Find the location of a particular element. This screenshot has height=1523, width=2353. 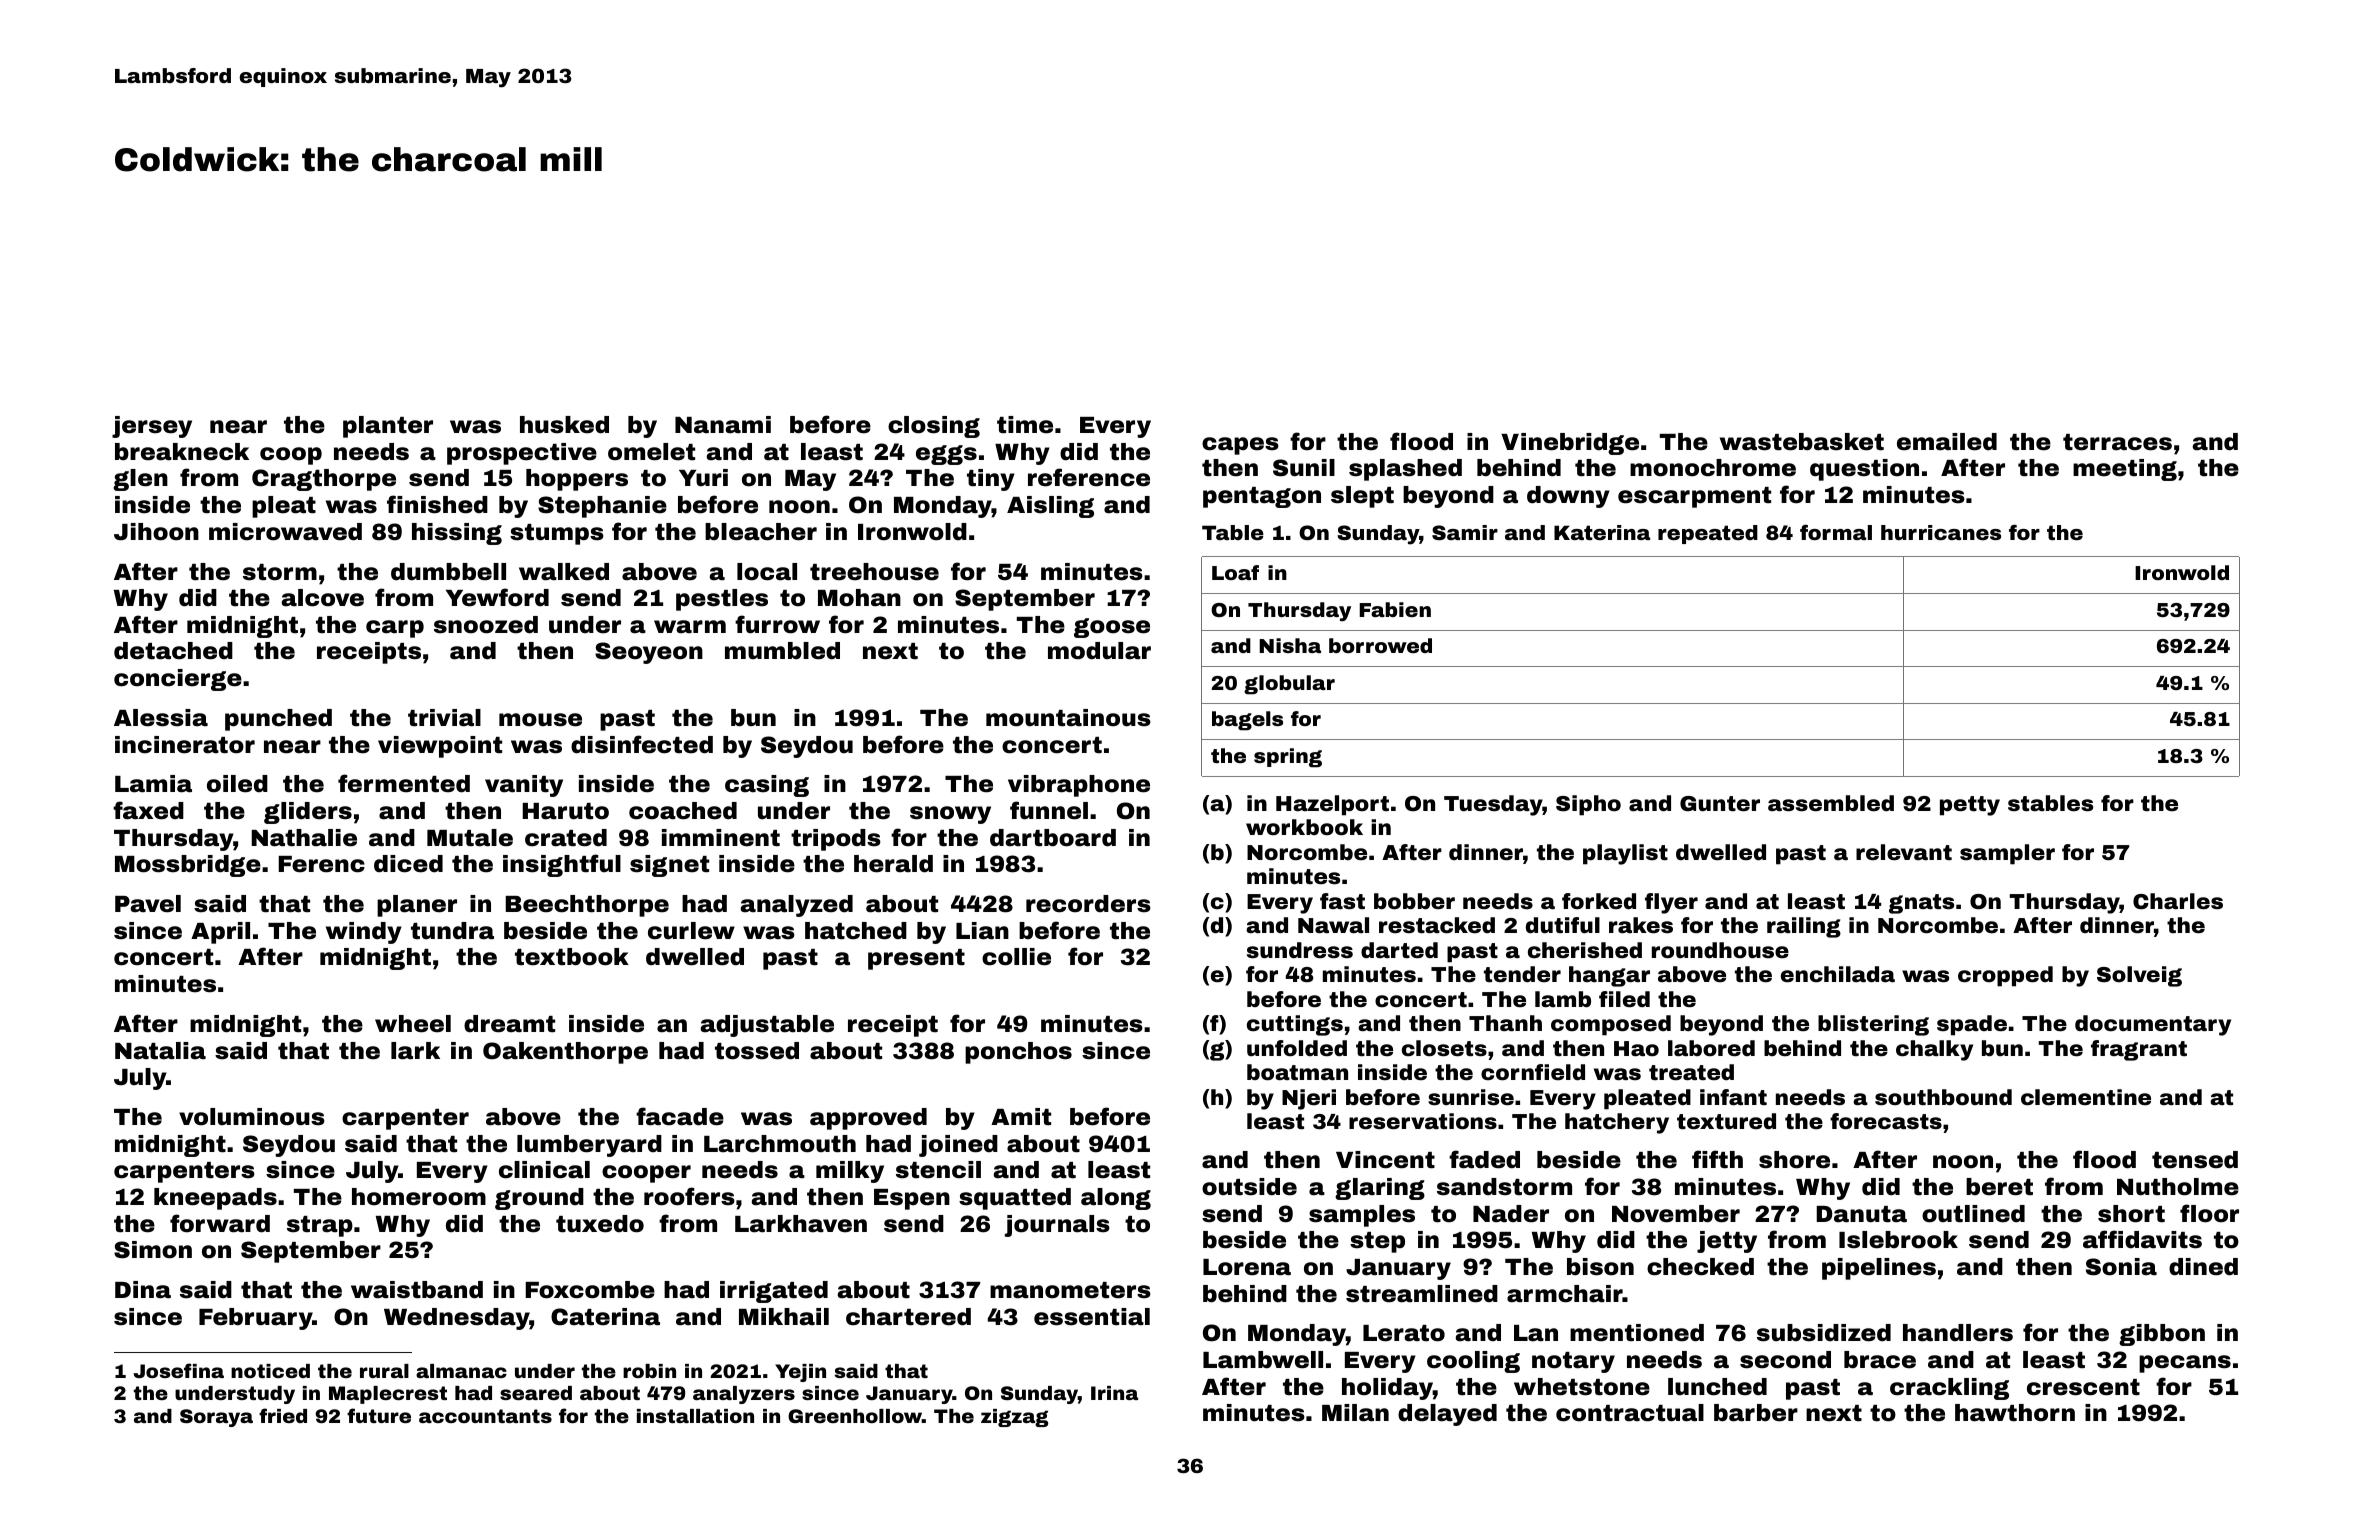

Charles is located at coordinates (2178, 901).
